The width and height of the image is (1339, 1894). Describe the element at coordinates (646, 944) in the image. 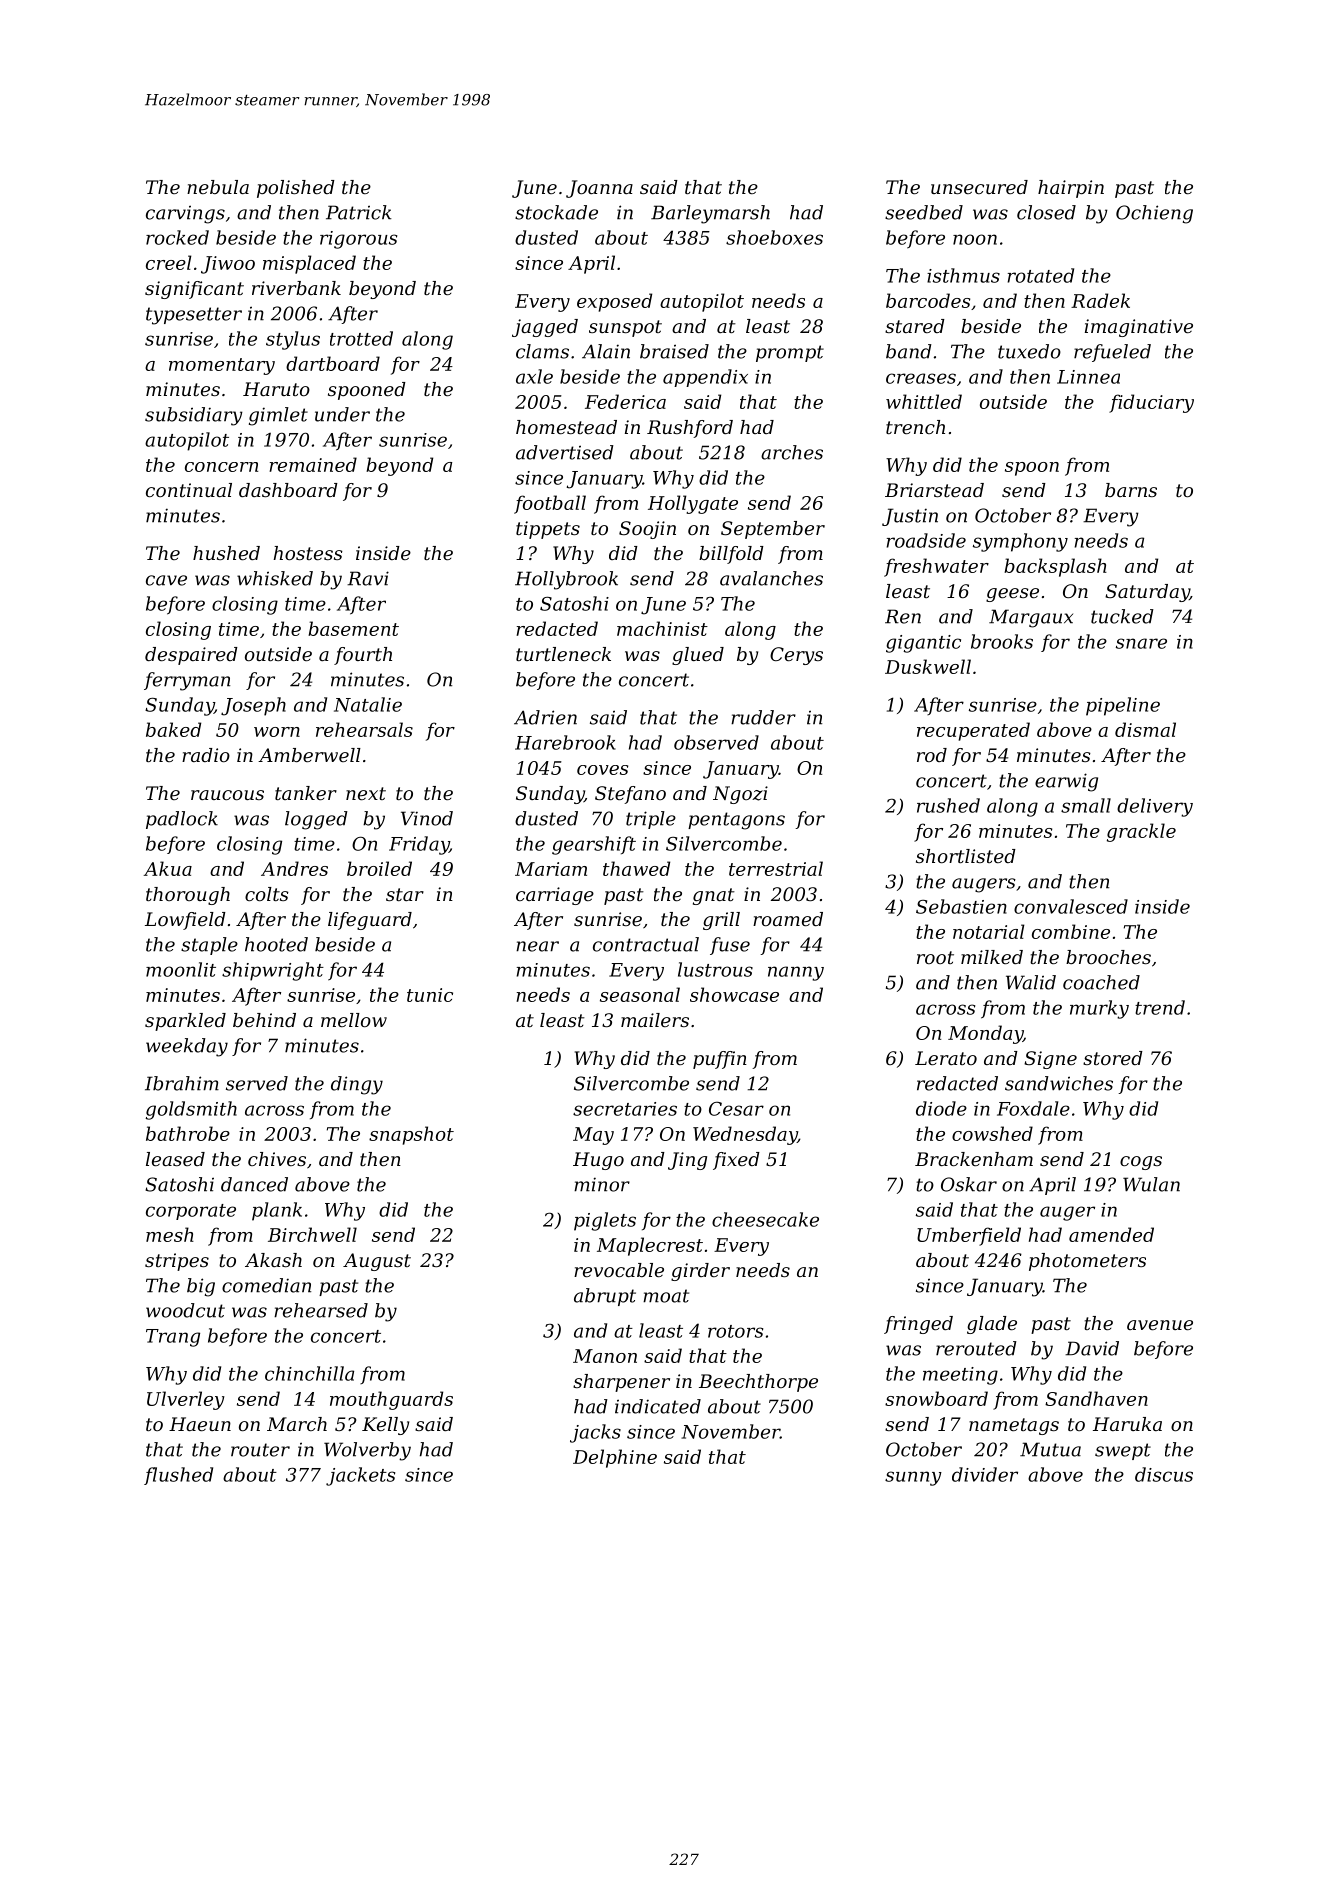

I see `contractual` at that location.
